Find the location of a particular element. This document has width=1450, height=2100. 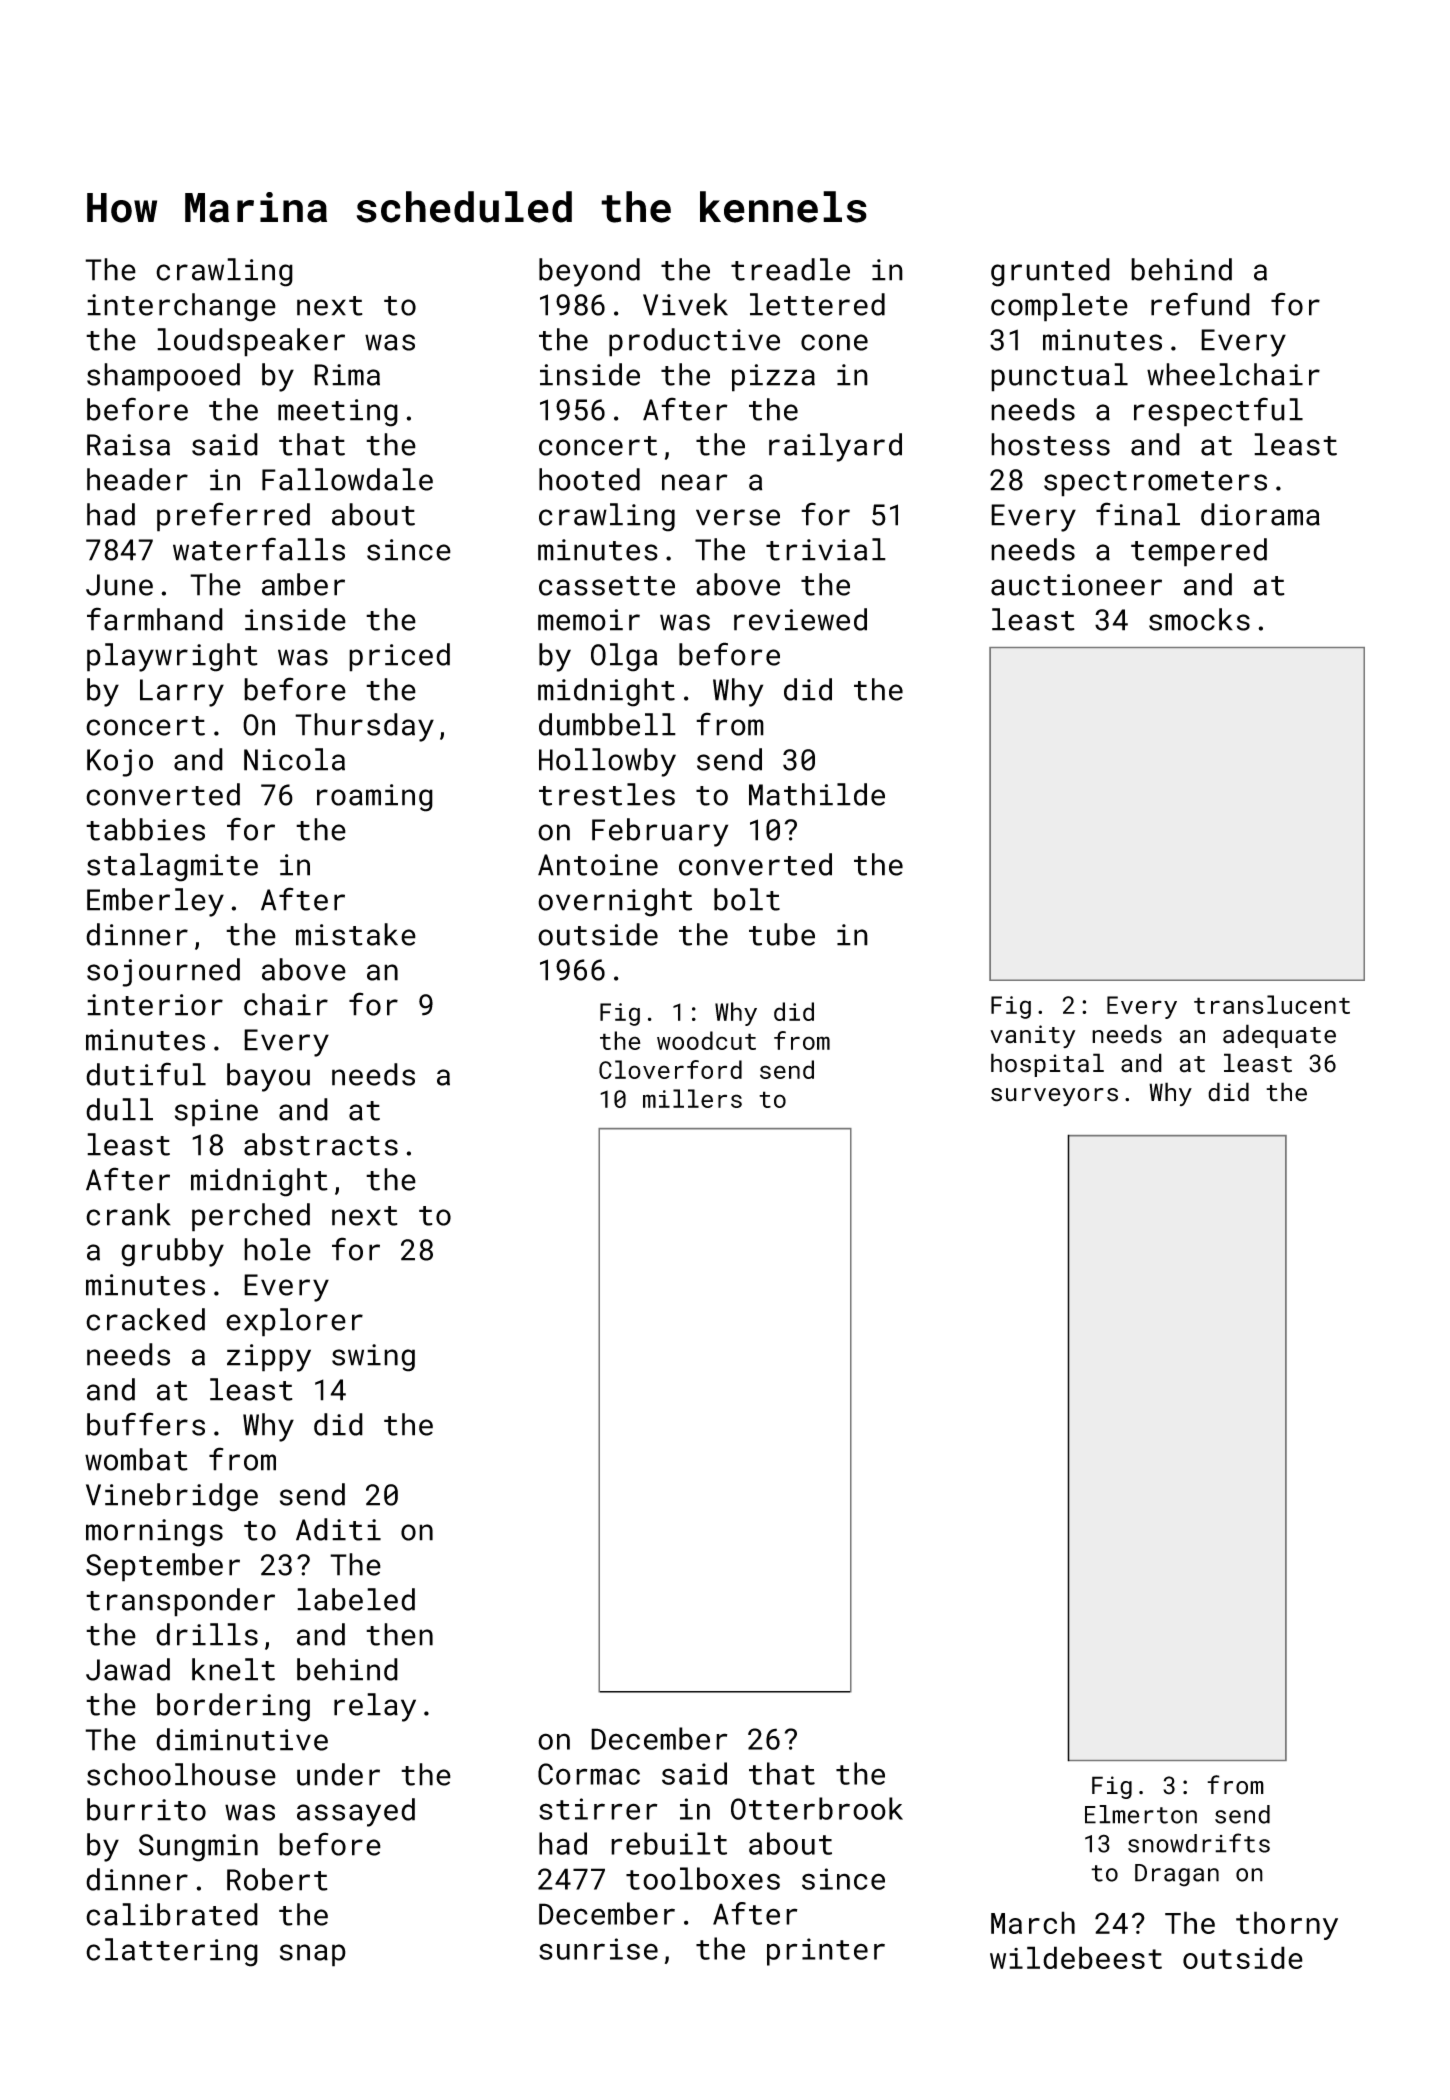

reviewed is located at coordinates (800, 619).
